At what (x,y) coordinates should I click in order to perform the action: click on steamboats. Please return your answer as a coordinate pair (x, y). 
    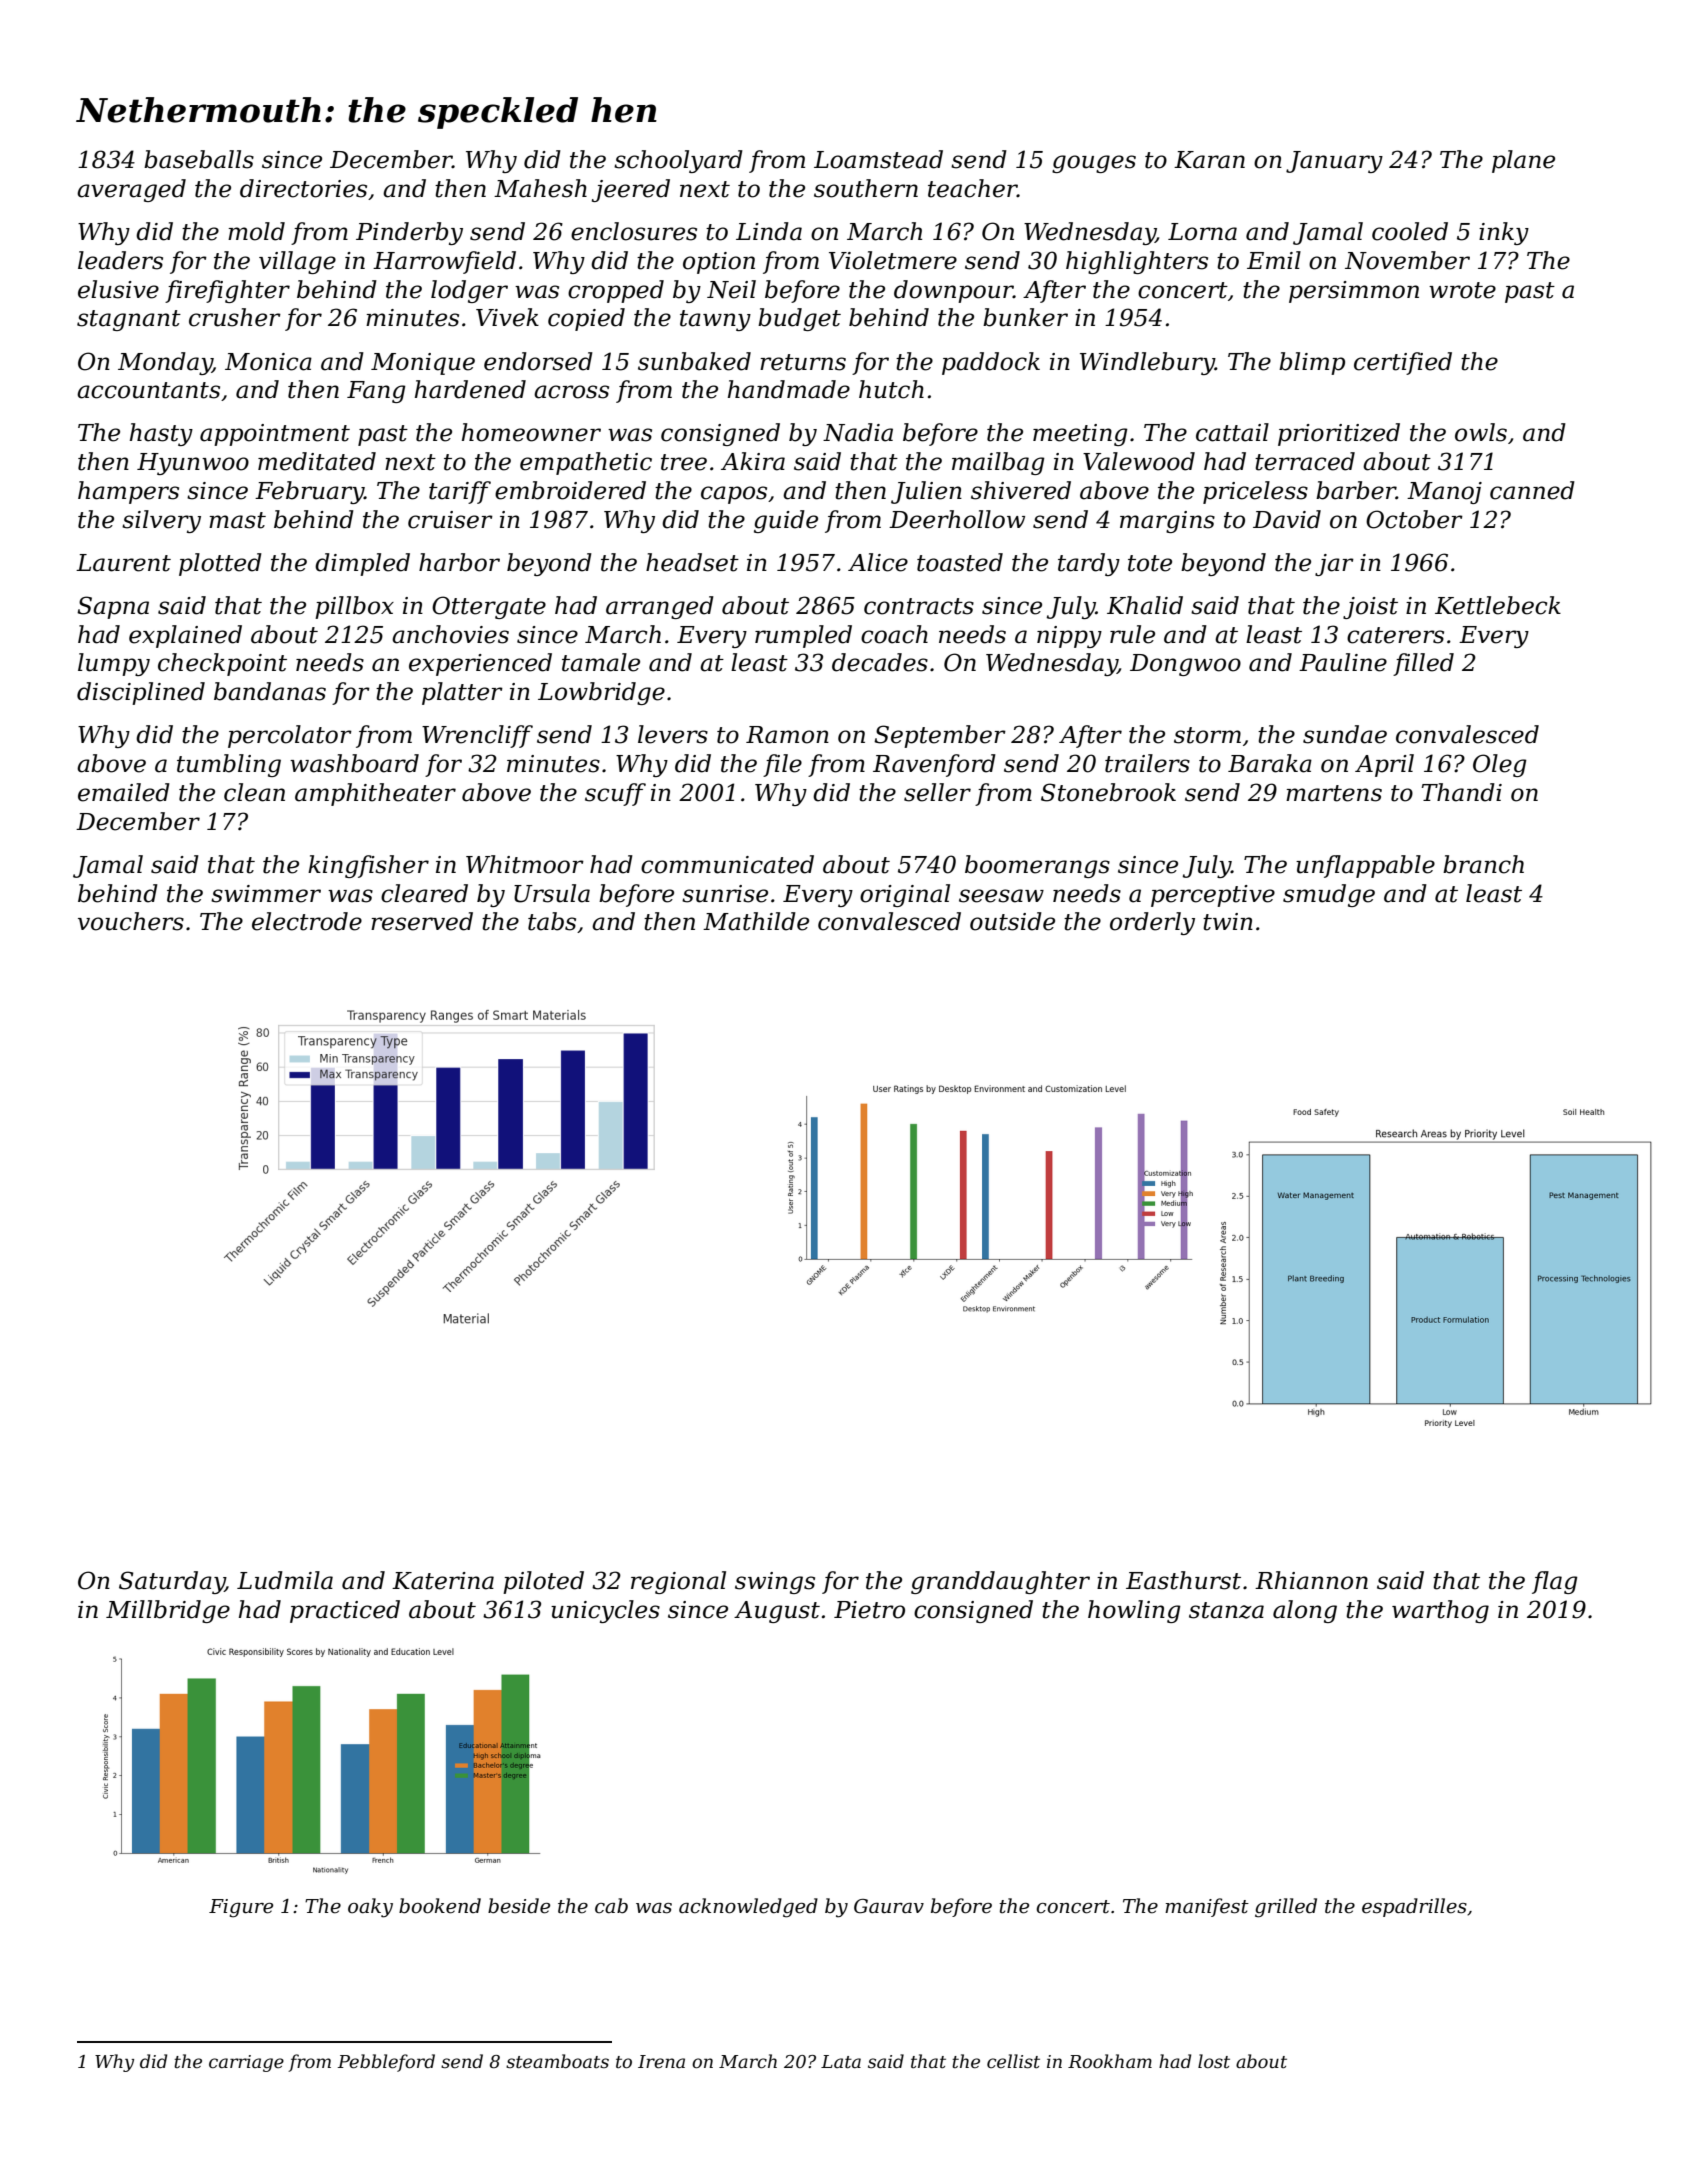
    Looking at the image, I should click on (557, 2061).
